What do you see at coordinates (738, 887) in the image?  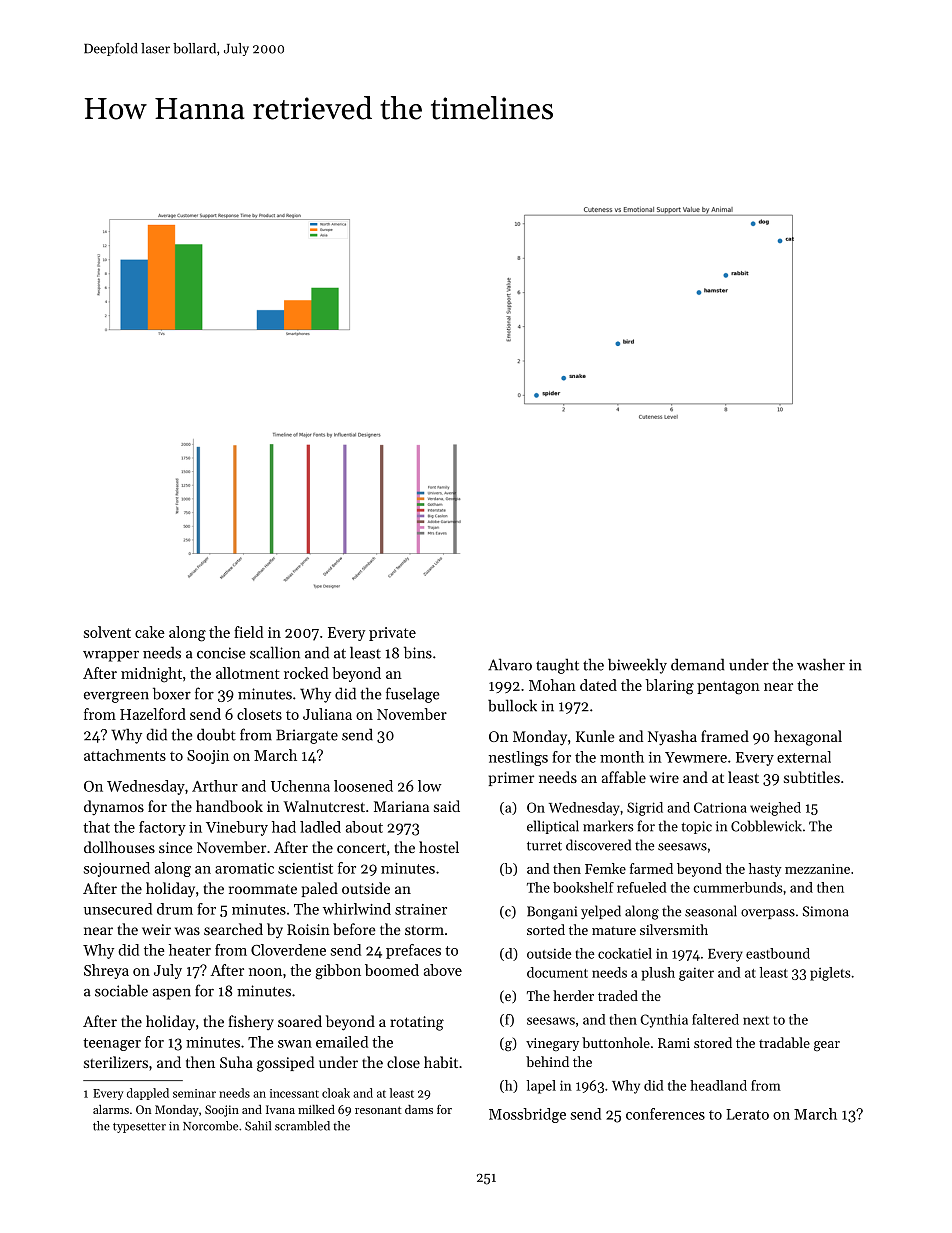 I see `cummerbunds` at bounding box center [738, 887].
